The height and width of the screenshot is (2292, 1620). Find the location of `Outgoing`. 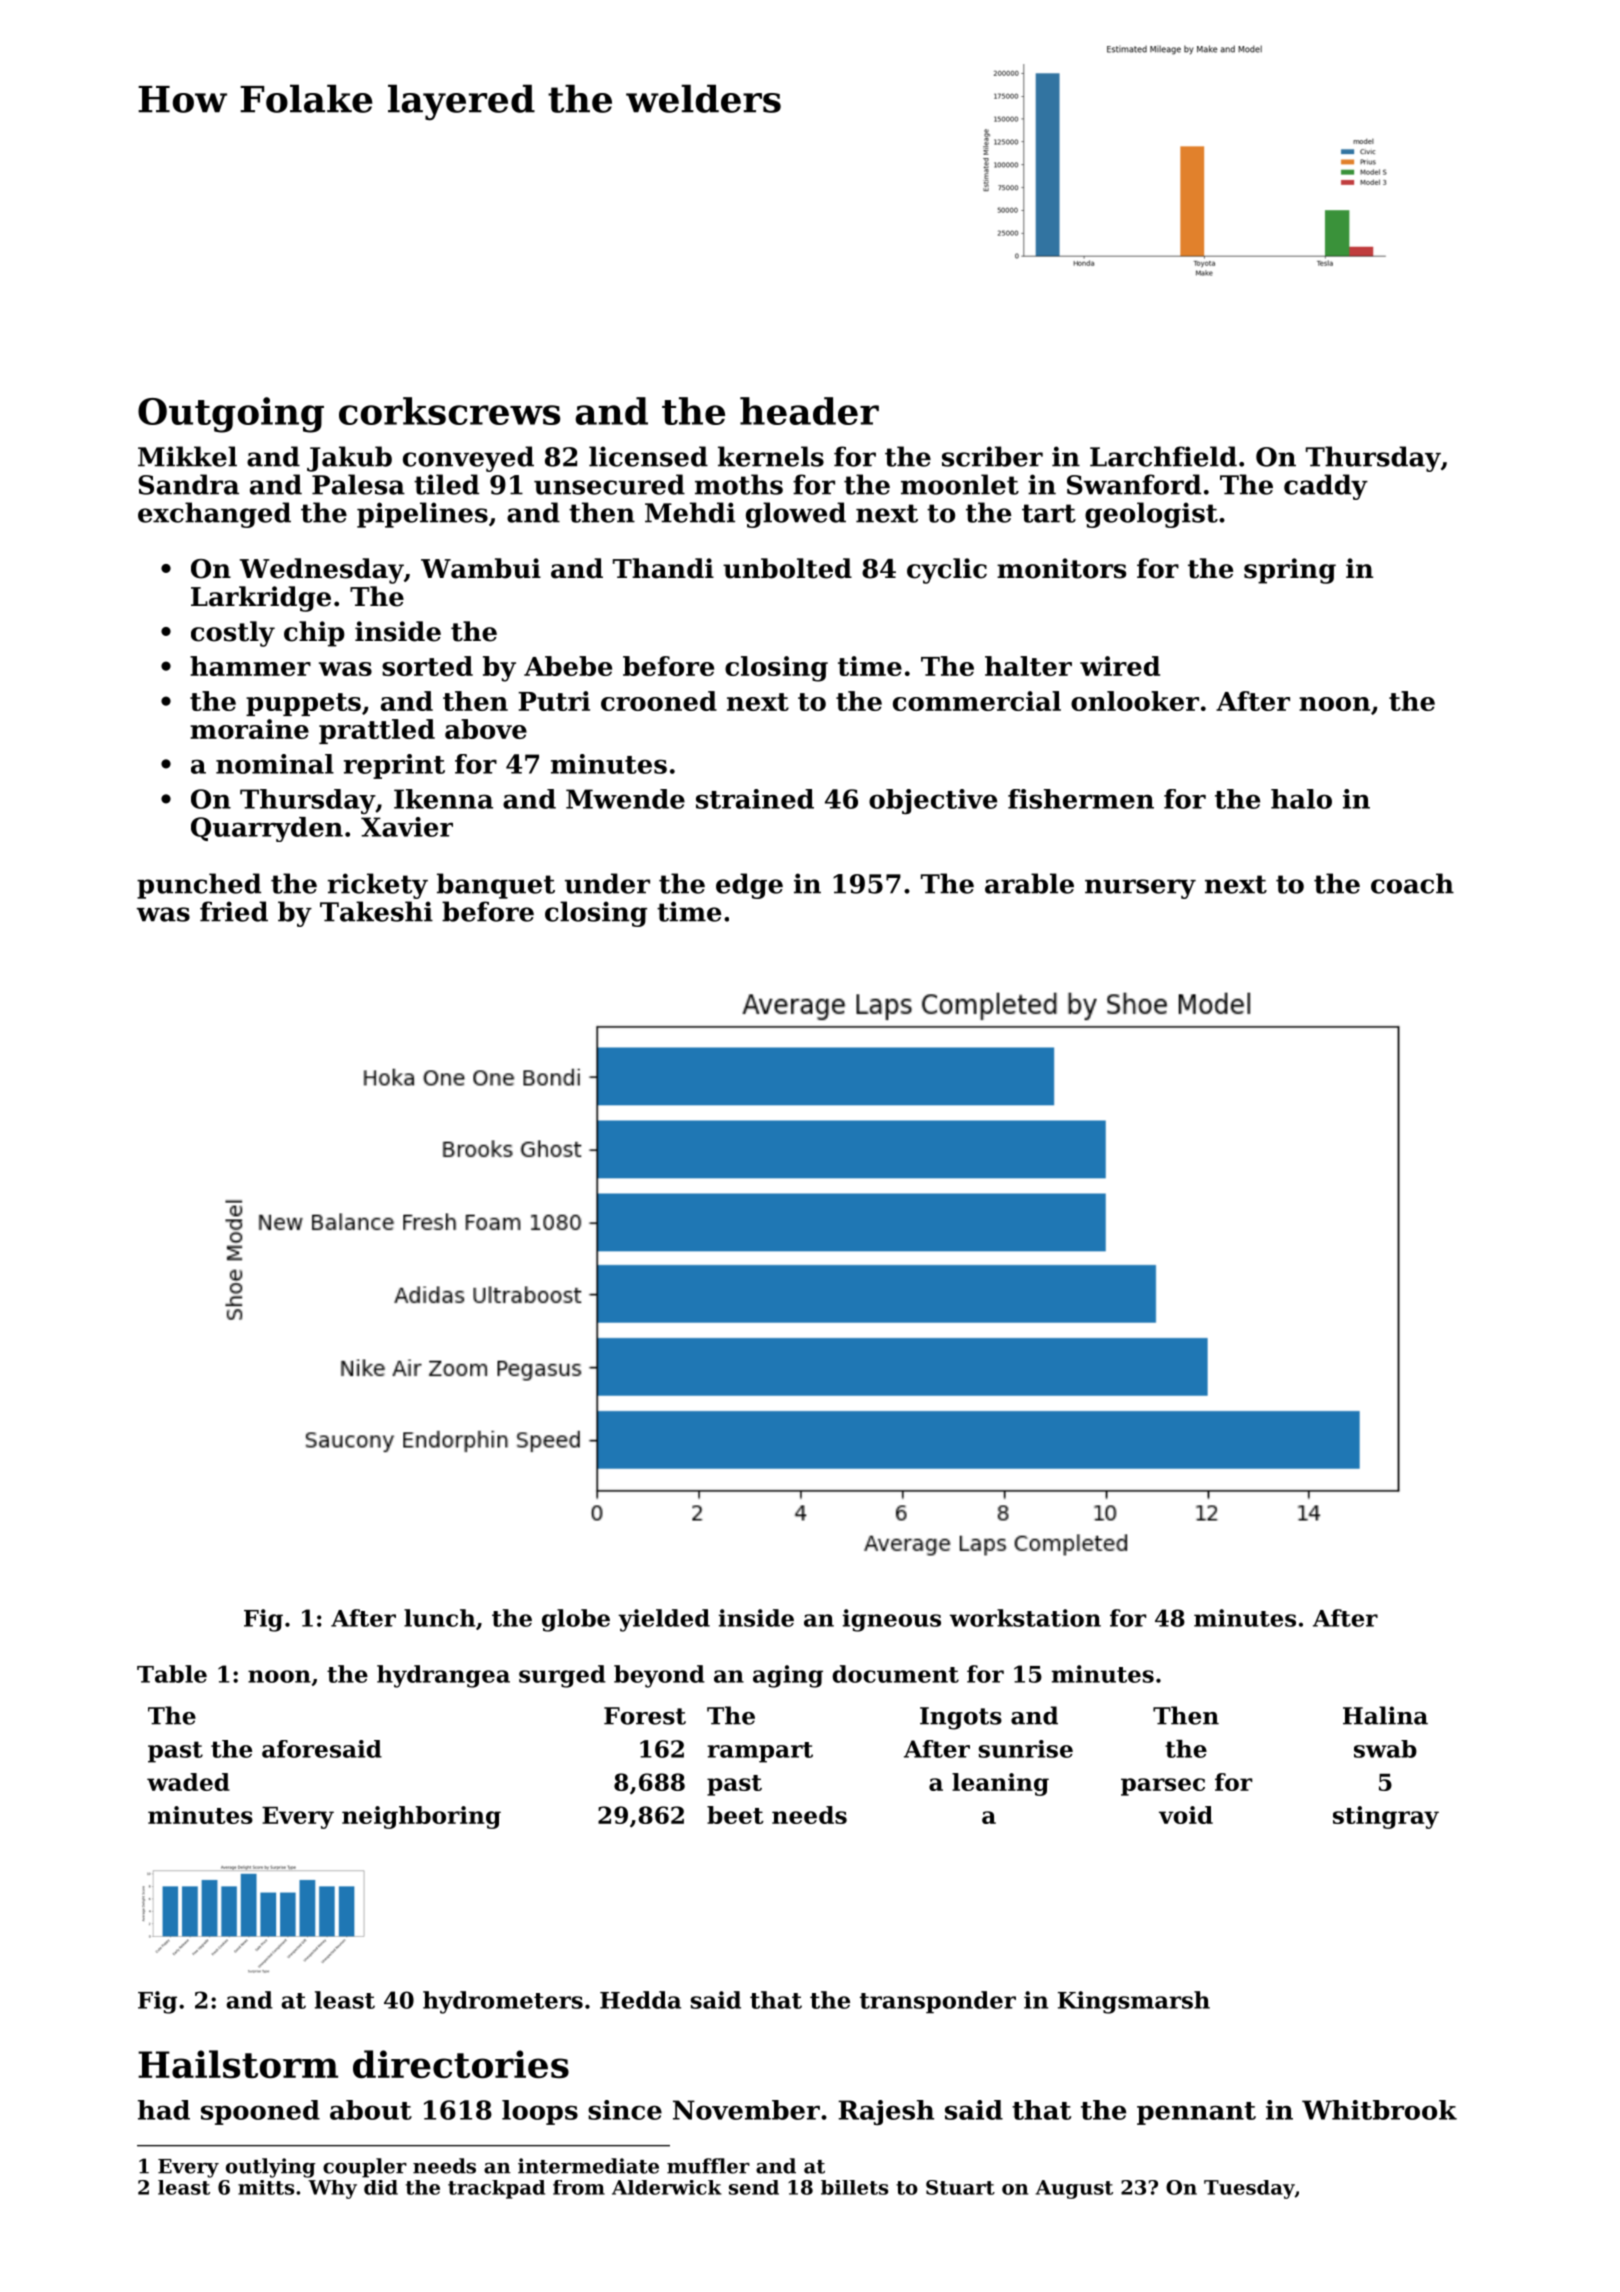

Outgoing is located at coordinates (231, 415).
